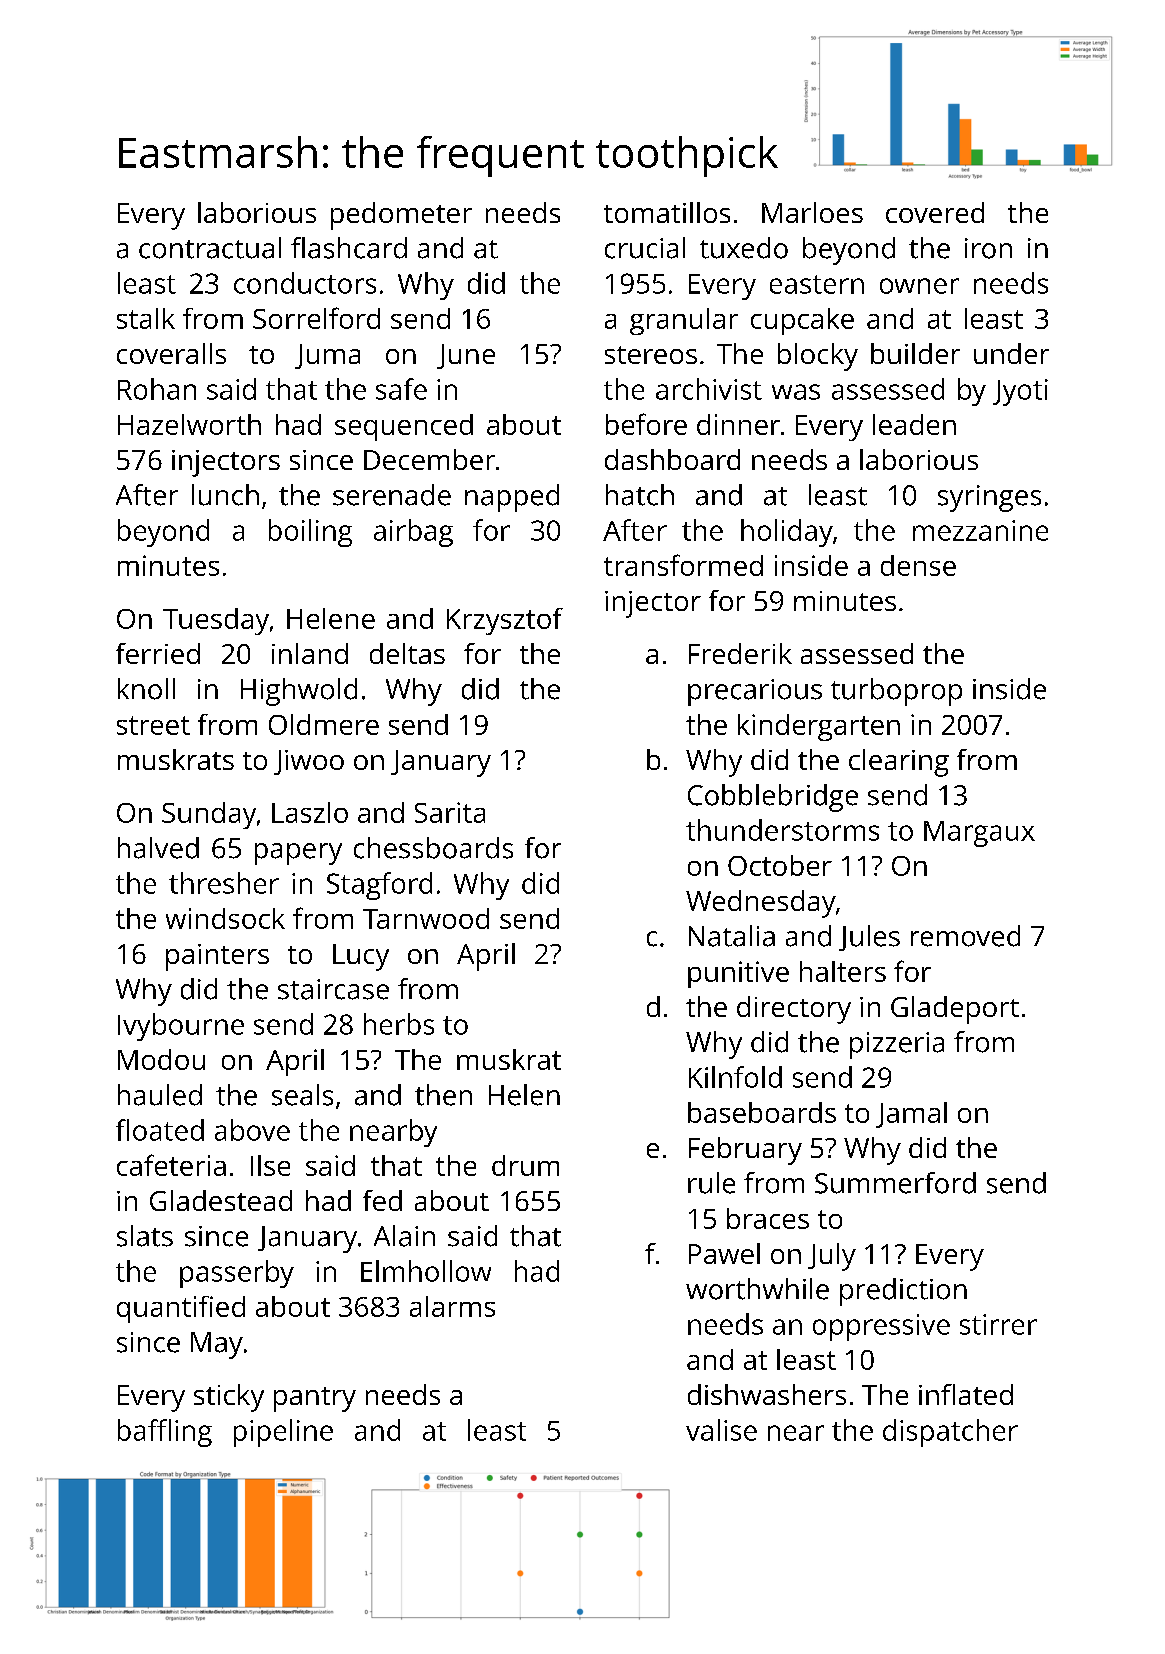 The height and width of the screenshot is (1654, 1165). I want to click on Oldmere, so click(324, 724).
